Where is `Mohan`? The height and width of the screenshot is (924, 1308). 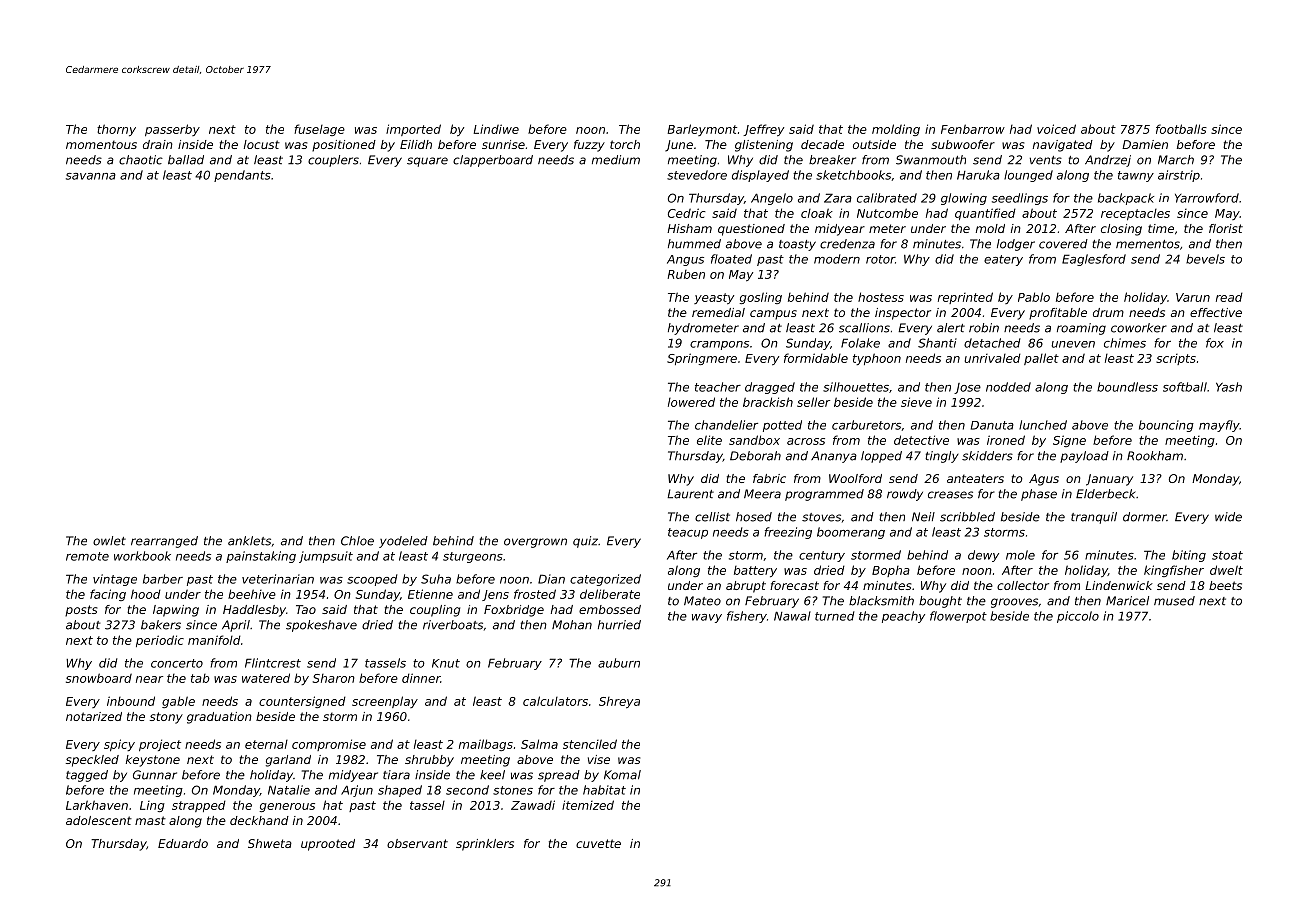
Mohan is located at coordinates (572, 625).
